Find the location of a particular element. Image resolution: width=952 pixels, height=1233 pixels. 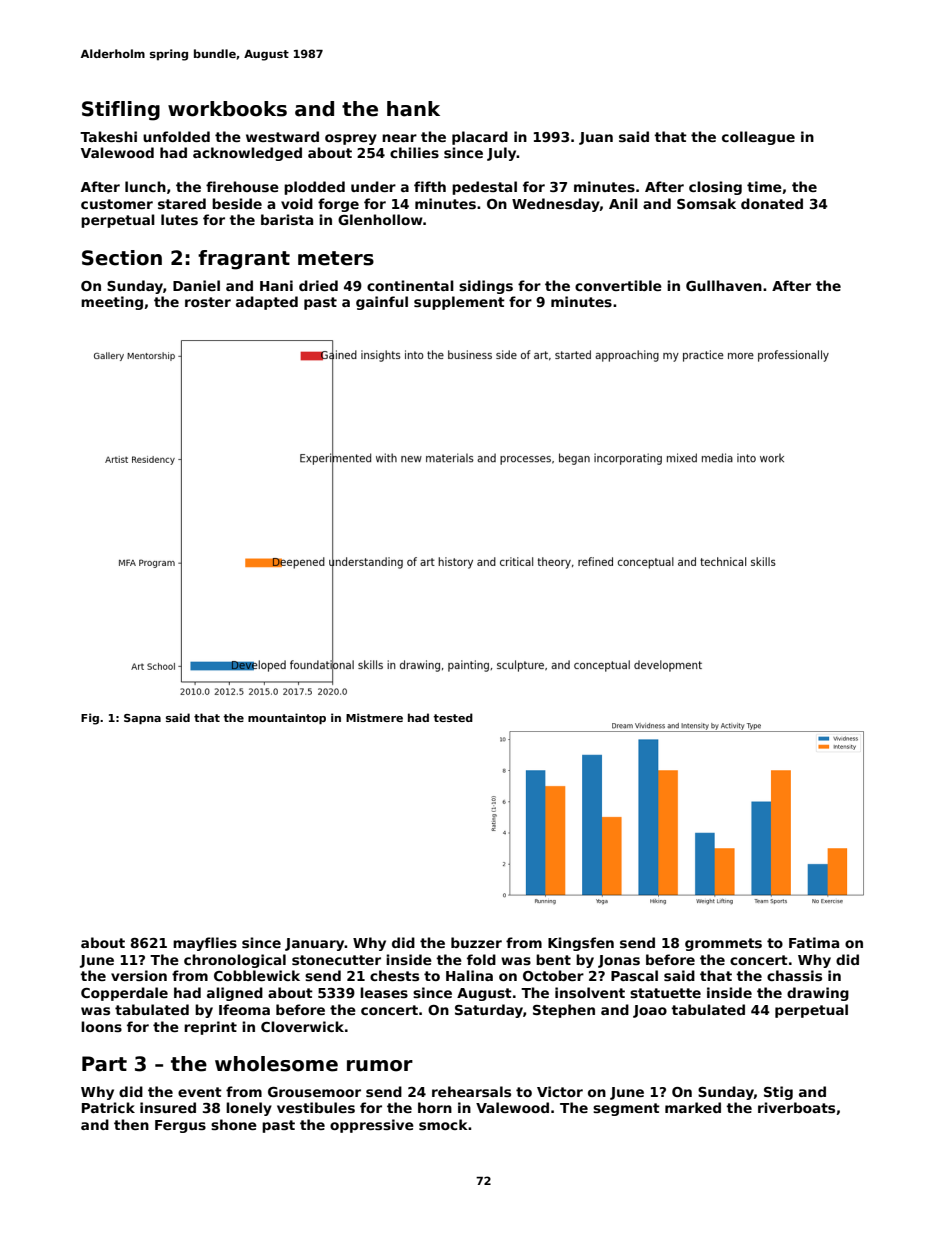

Mistmere is located at coordinates (374, 717).
